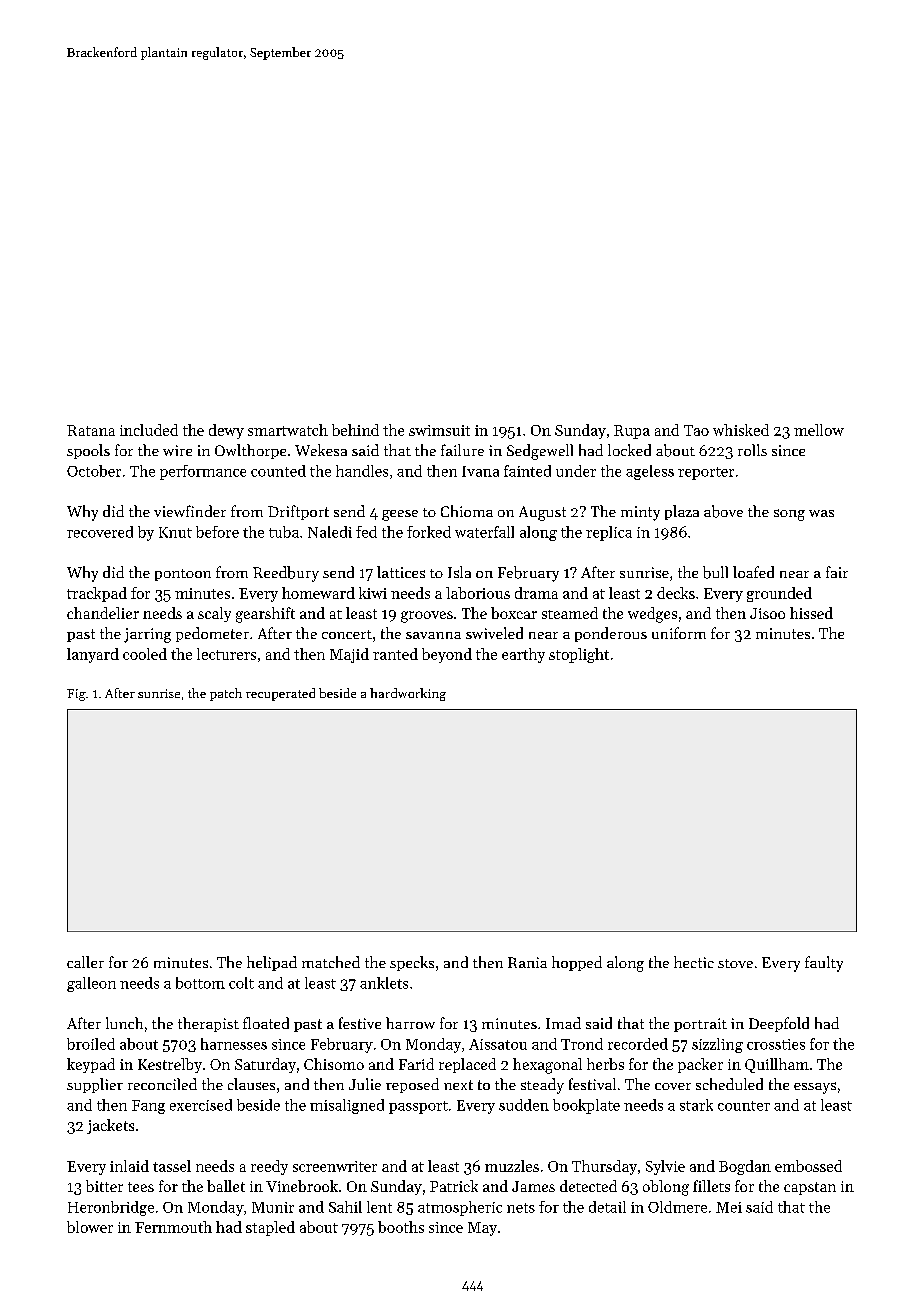 The height and width of the screenshot is (1308, 924). I want to click on handles, so click(362, 471).
